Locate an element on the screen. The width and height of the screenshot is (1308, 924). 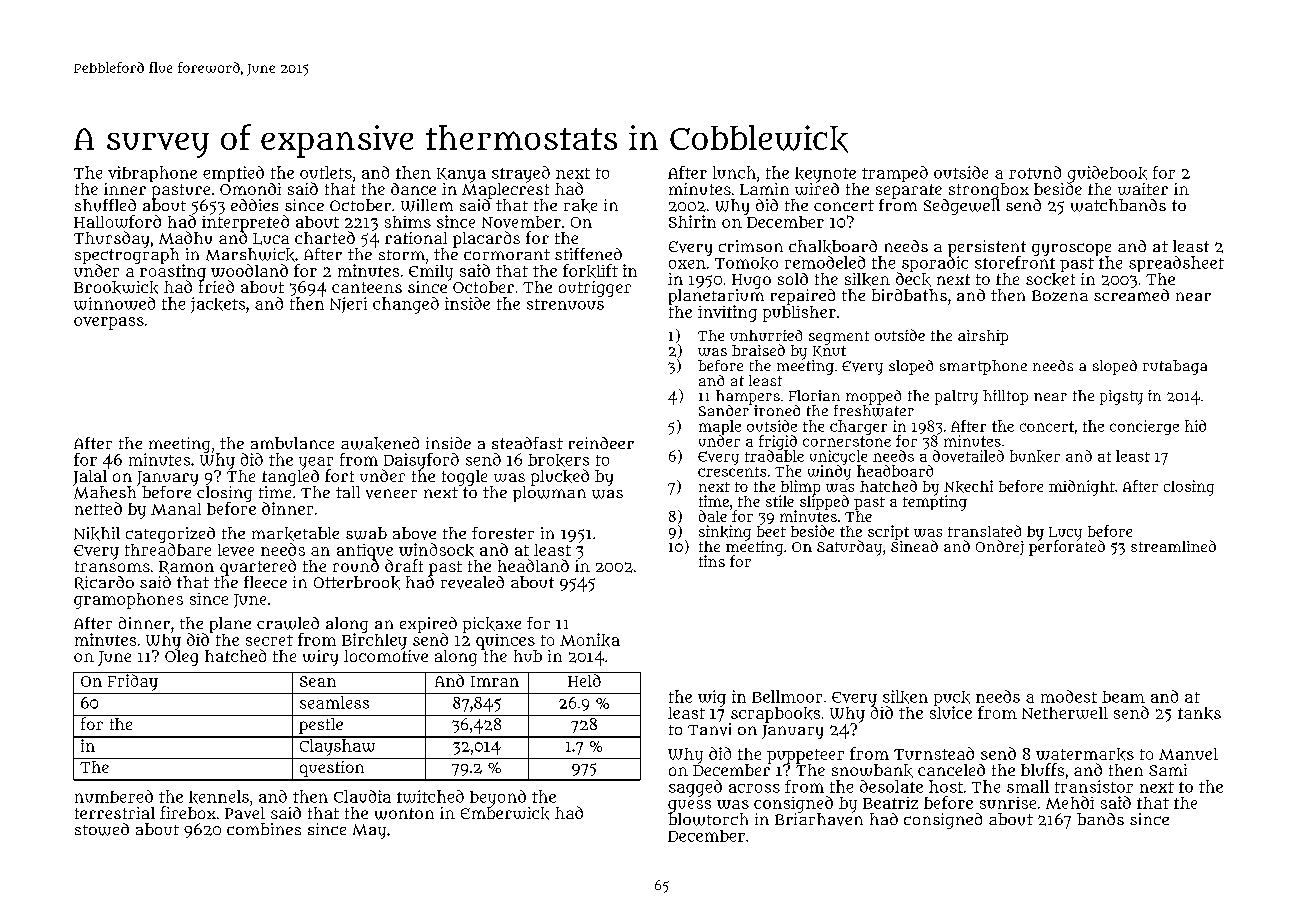
gyroscope is located at coordinates (1071, 249).
